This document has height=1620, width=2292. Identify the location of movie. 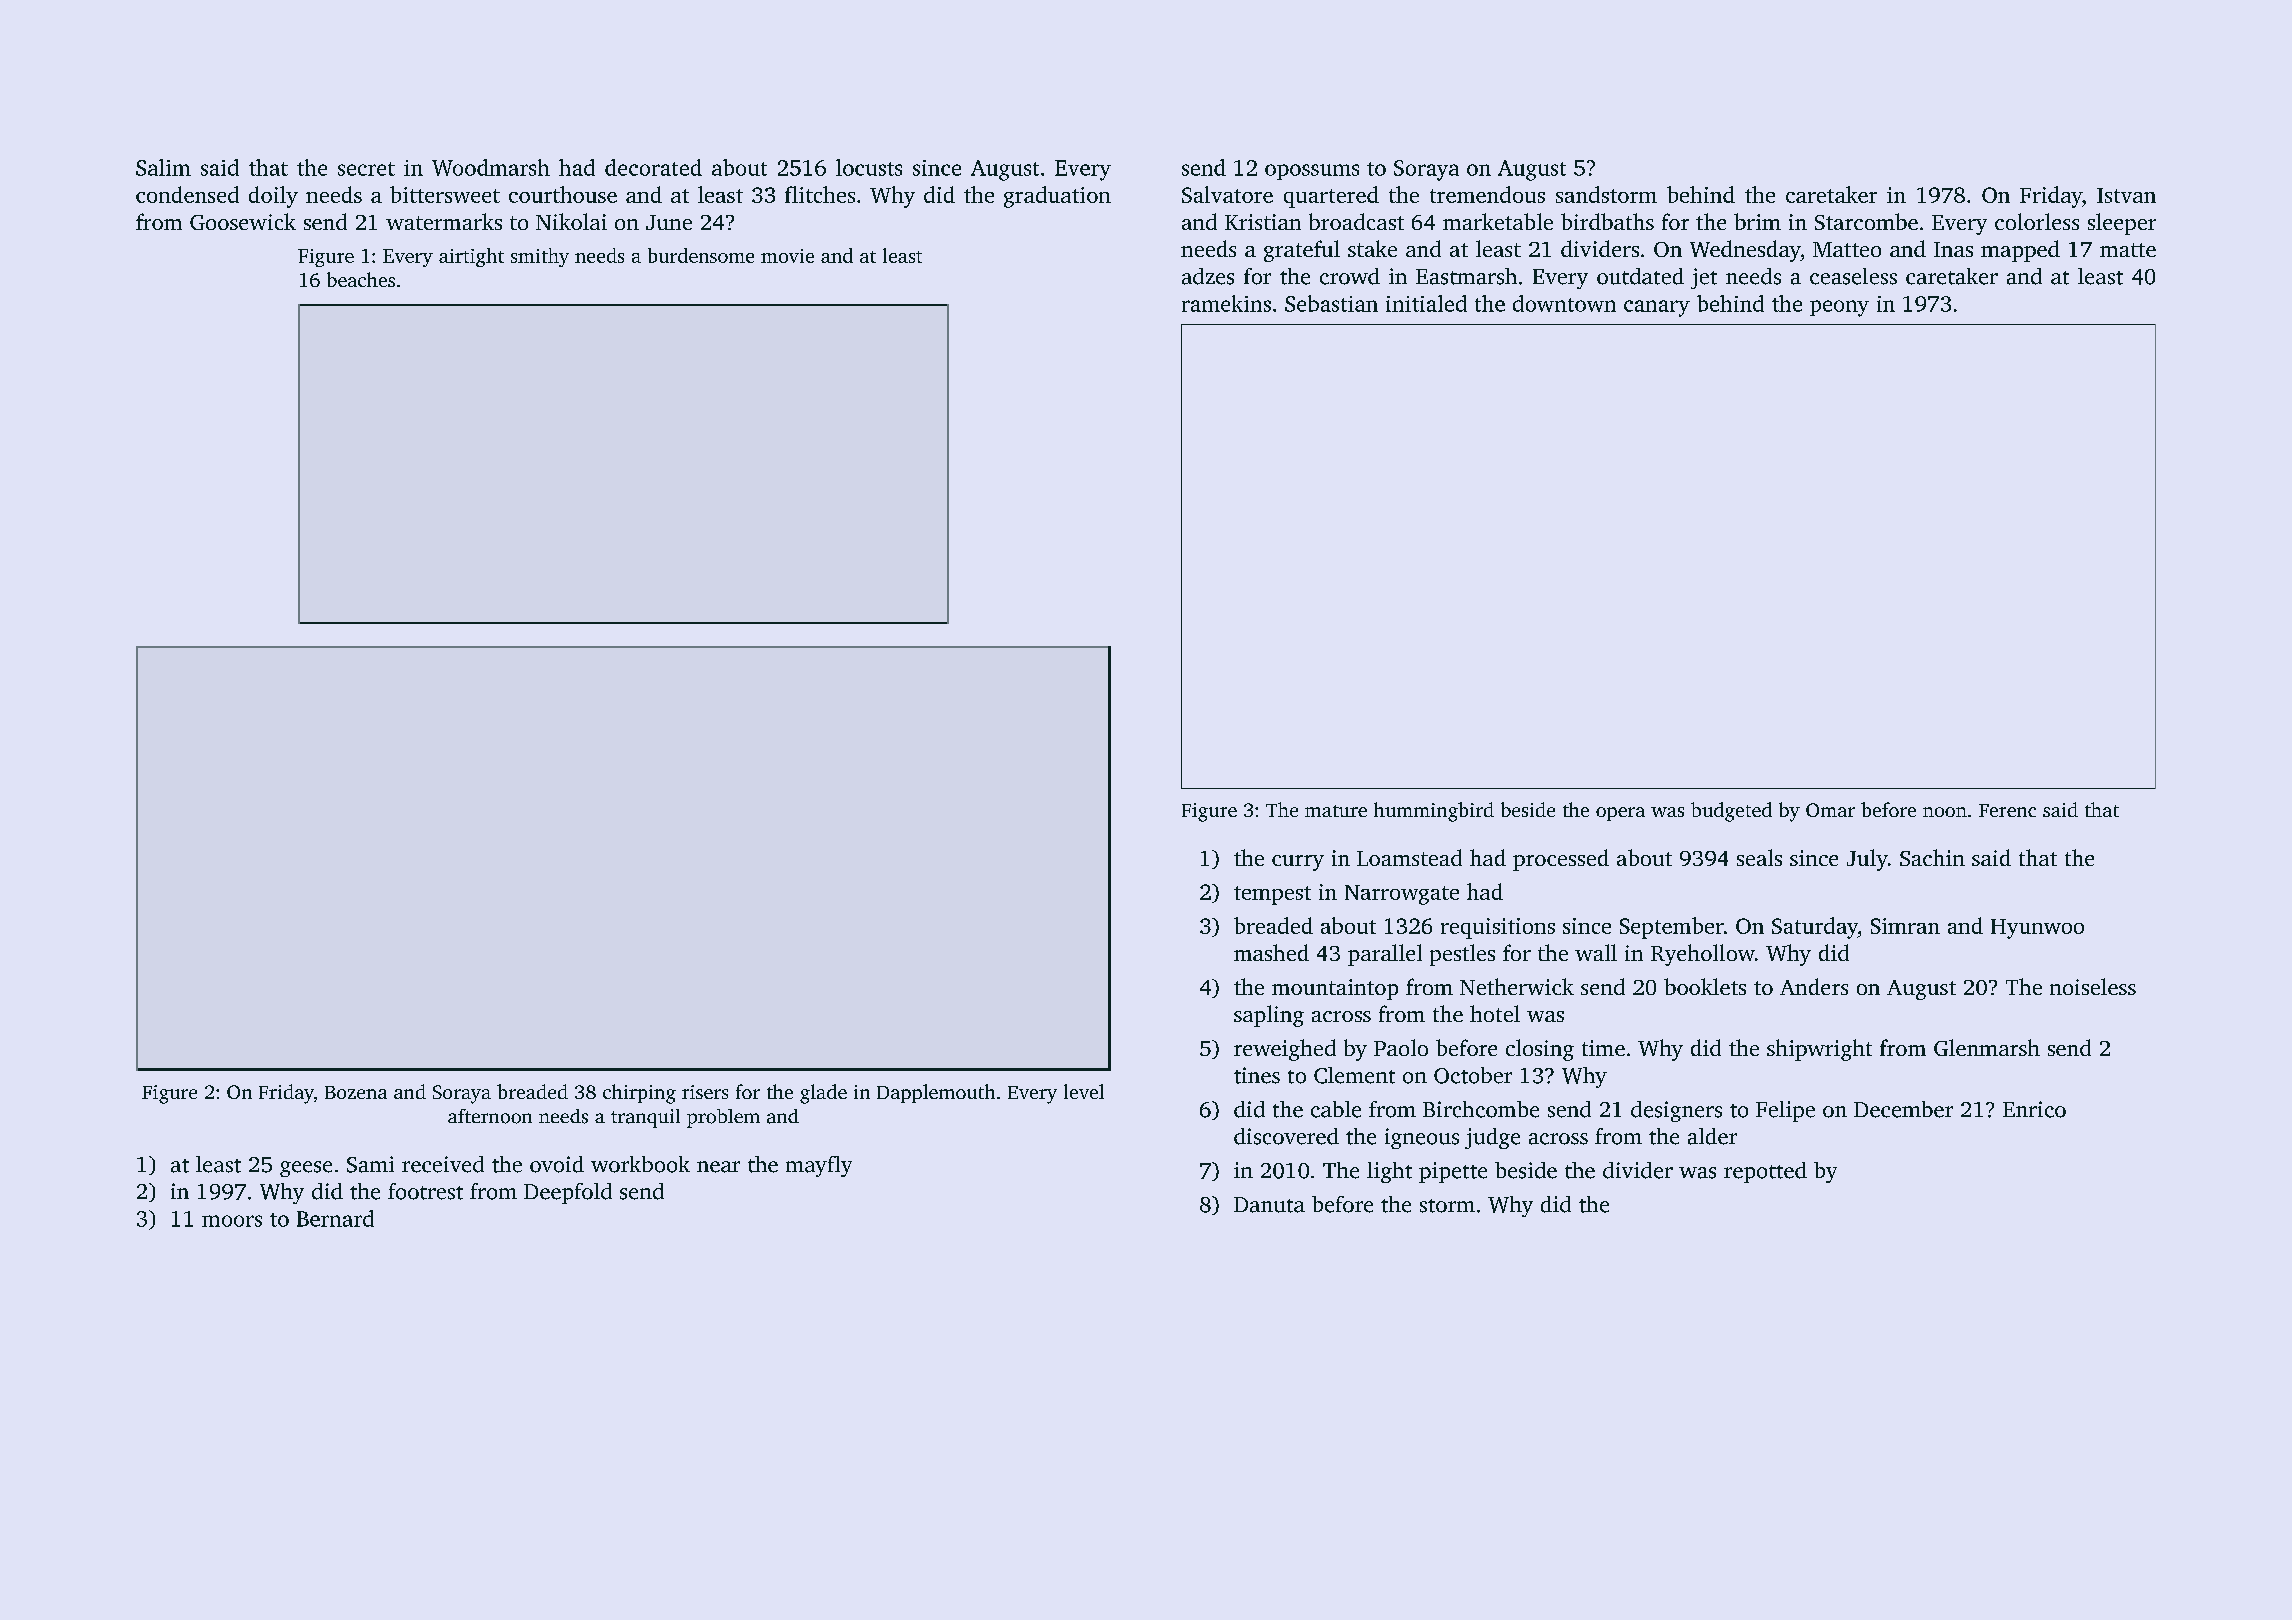
(787, 256).
